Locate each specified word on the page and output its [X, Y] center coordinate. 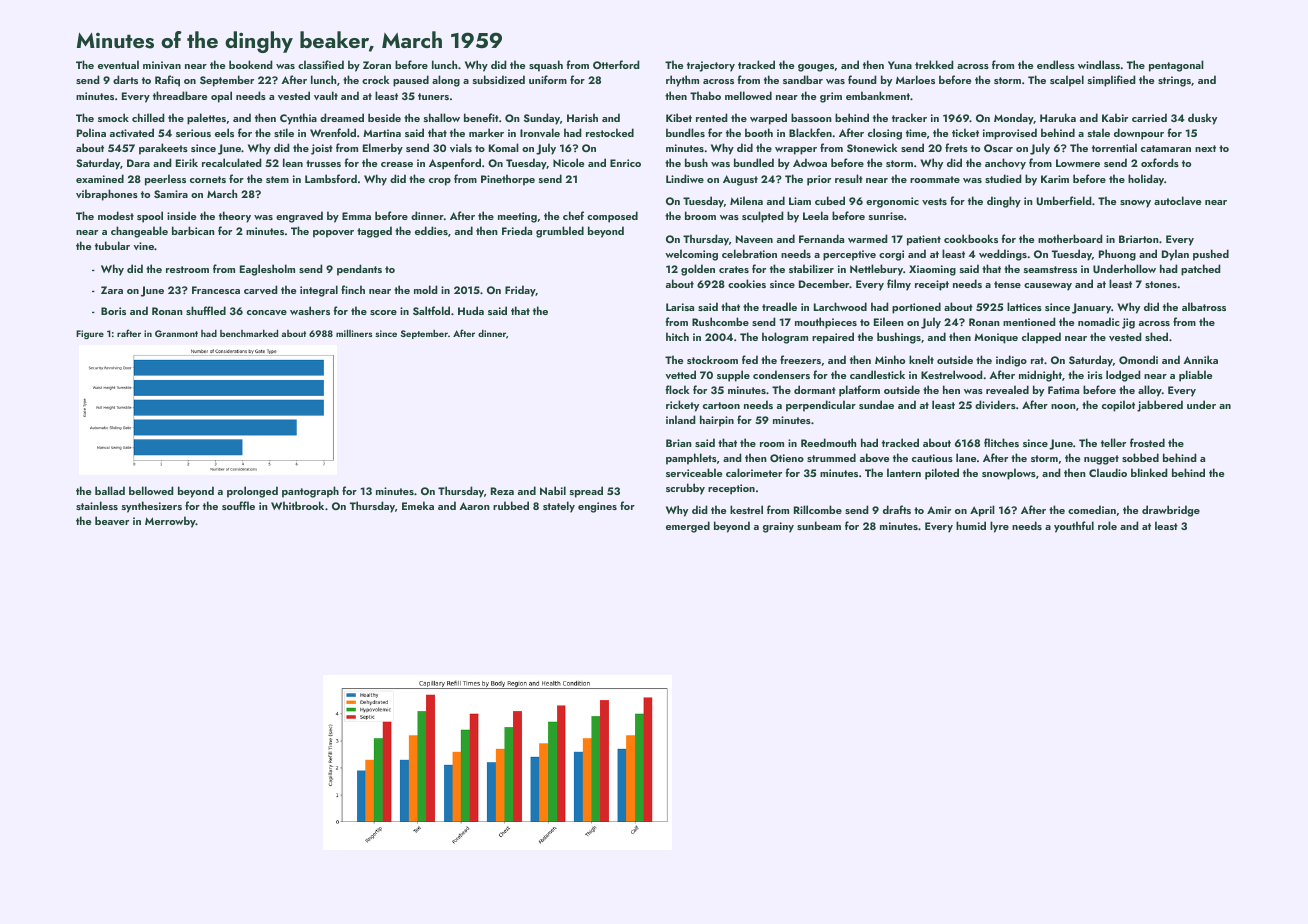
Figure [90, 334]
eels [224, 132]
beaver [112, 520]
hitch [677, 336]
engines [597, 507]
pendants [359, 270]
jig [1128, 323]
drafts [897, 509]
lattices [1024, 306]
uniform [548, 79]
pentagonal [1176, 66]
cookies [747, 283]
